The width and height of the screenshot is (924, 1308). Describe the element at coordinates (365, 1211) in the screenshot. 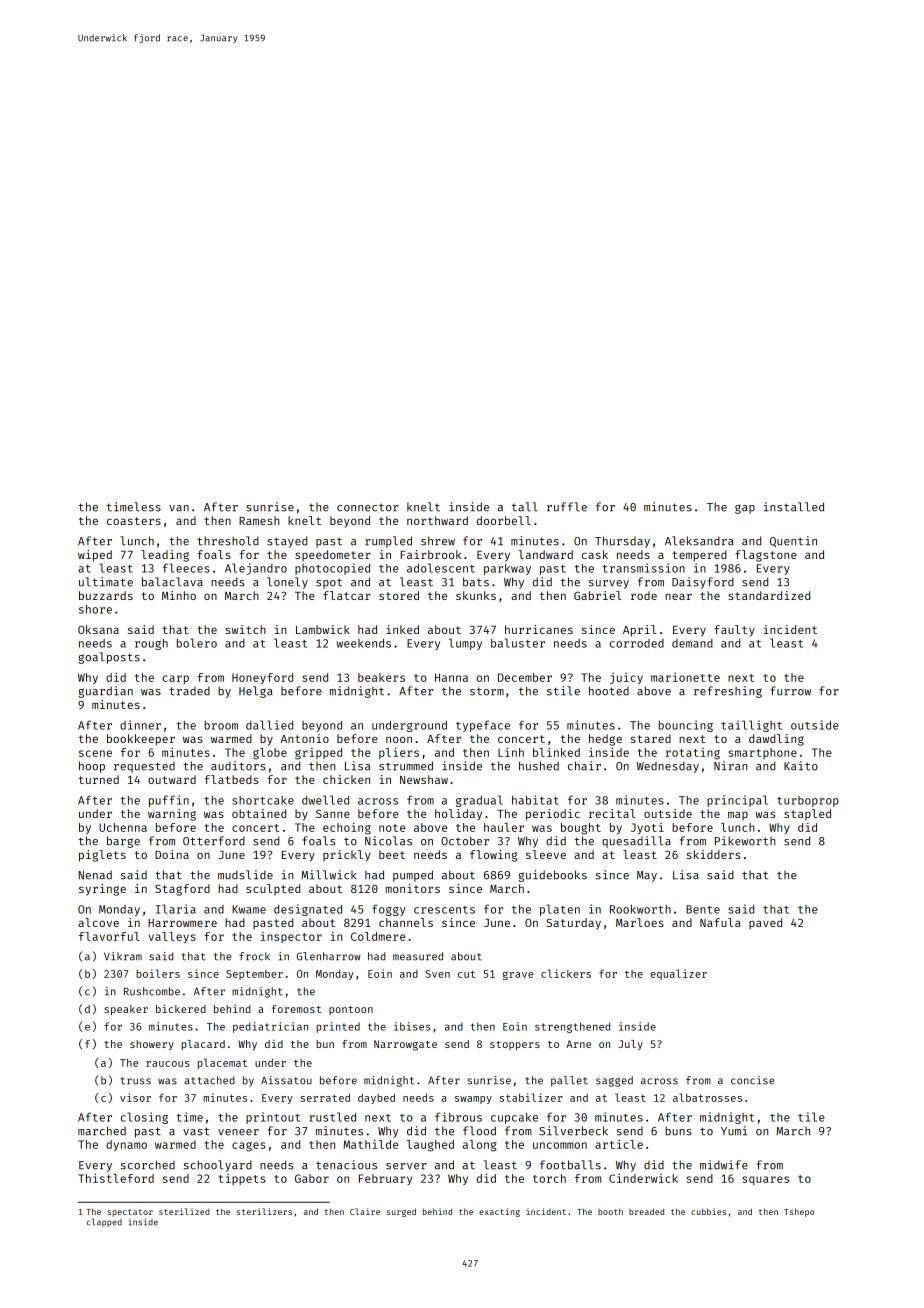

I see `Claire` at that location.
